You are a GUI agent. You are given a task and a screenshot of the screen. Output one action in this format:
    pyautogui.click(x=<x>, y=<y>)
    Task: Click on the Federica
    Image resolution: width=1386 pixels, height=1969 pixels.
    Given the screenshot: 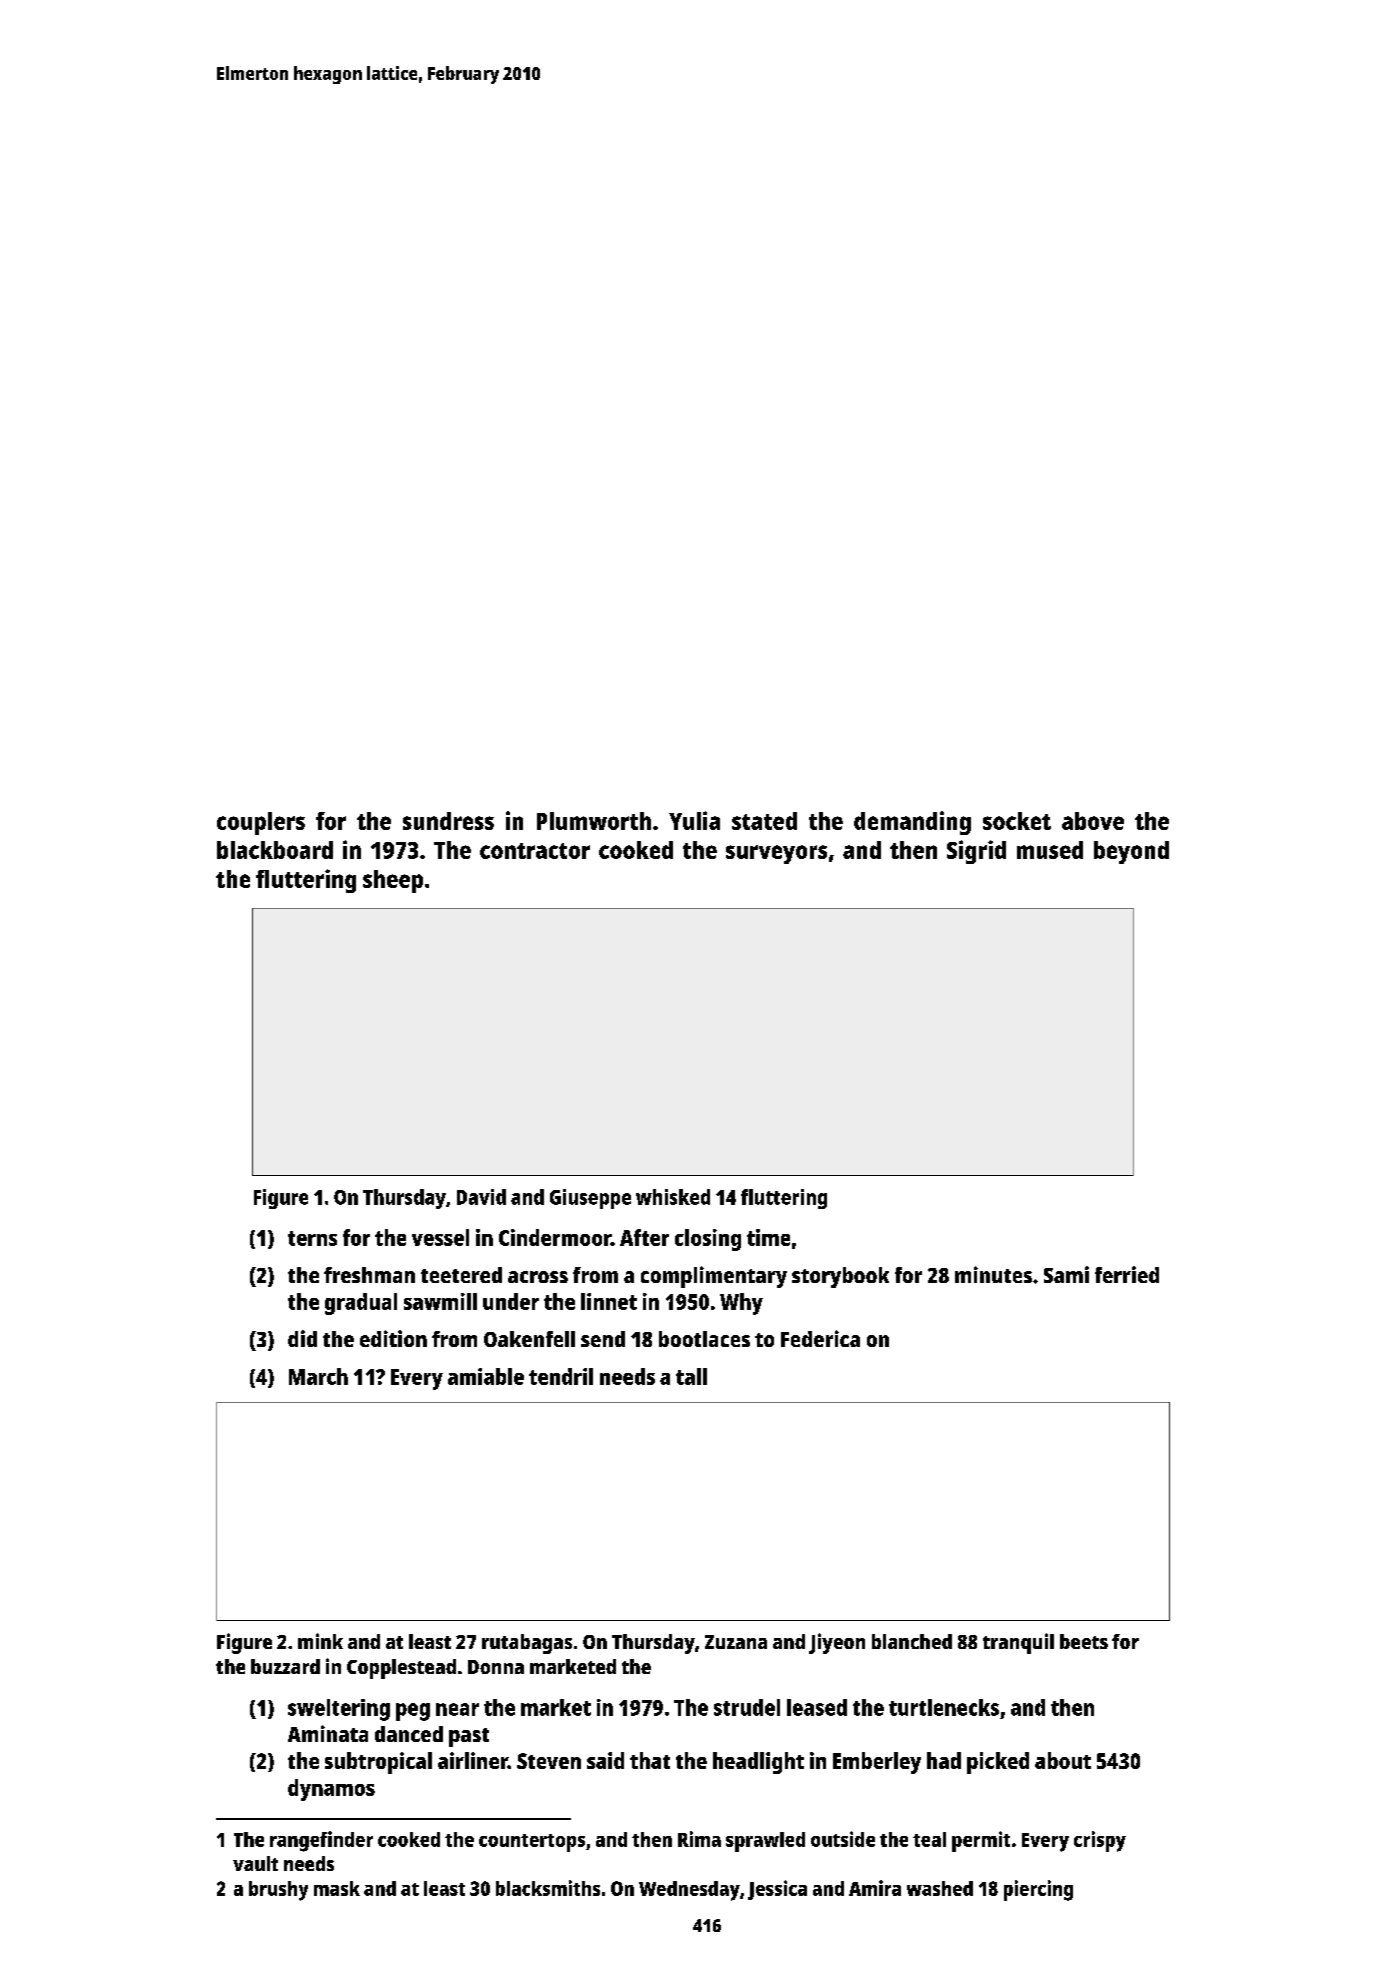 What is the action you would take?
    pyautogui.click(x=820, y=1338)
